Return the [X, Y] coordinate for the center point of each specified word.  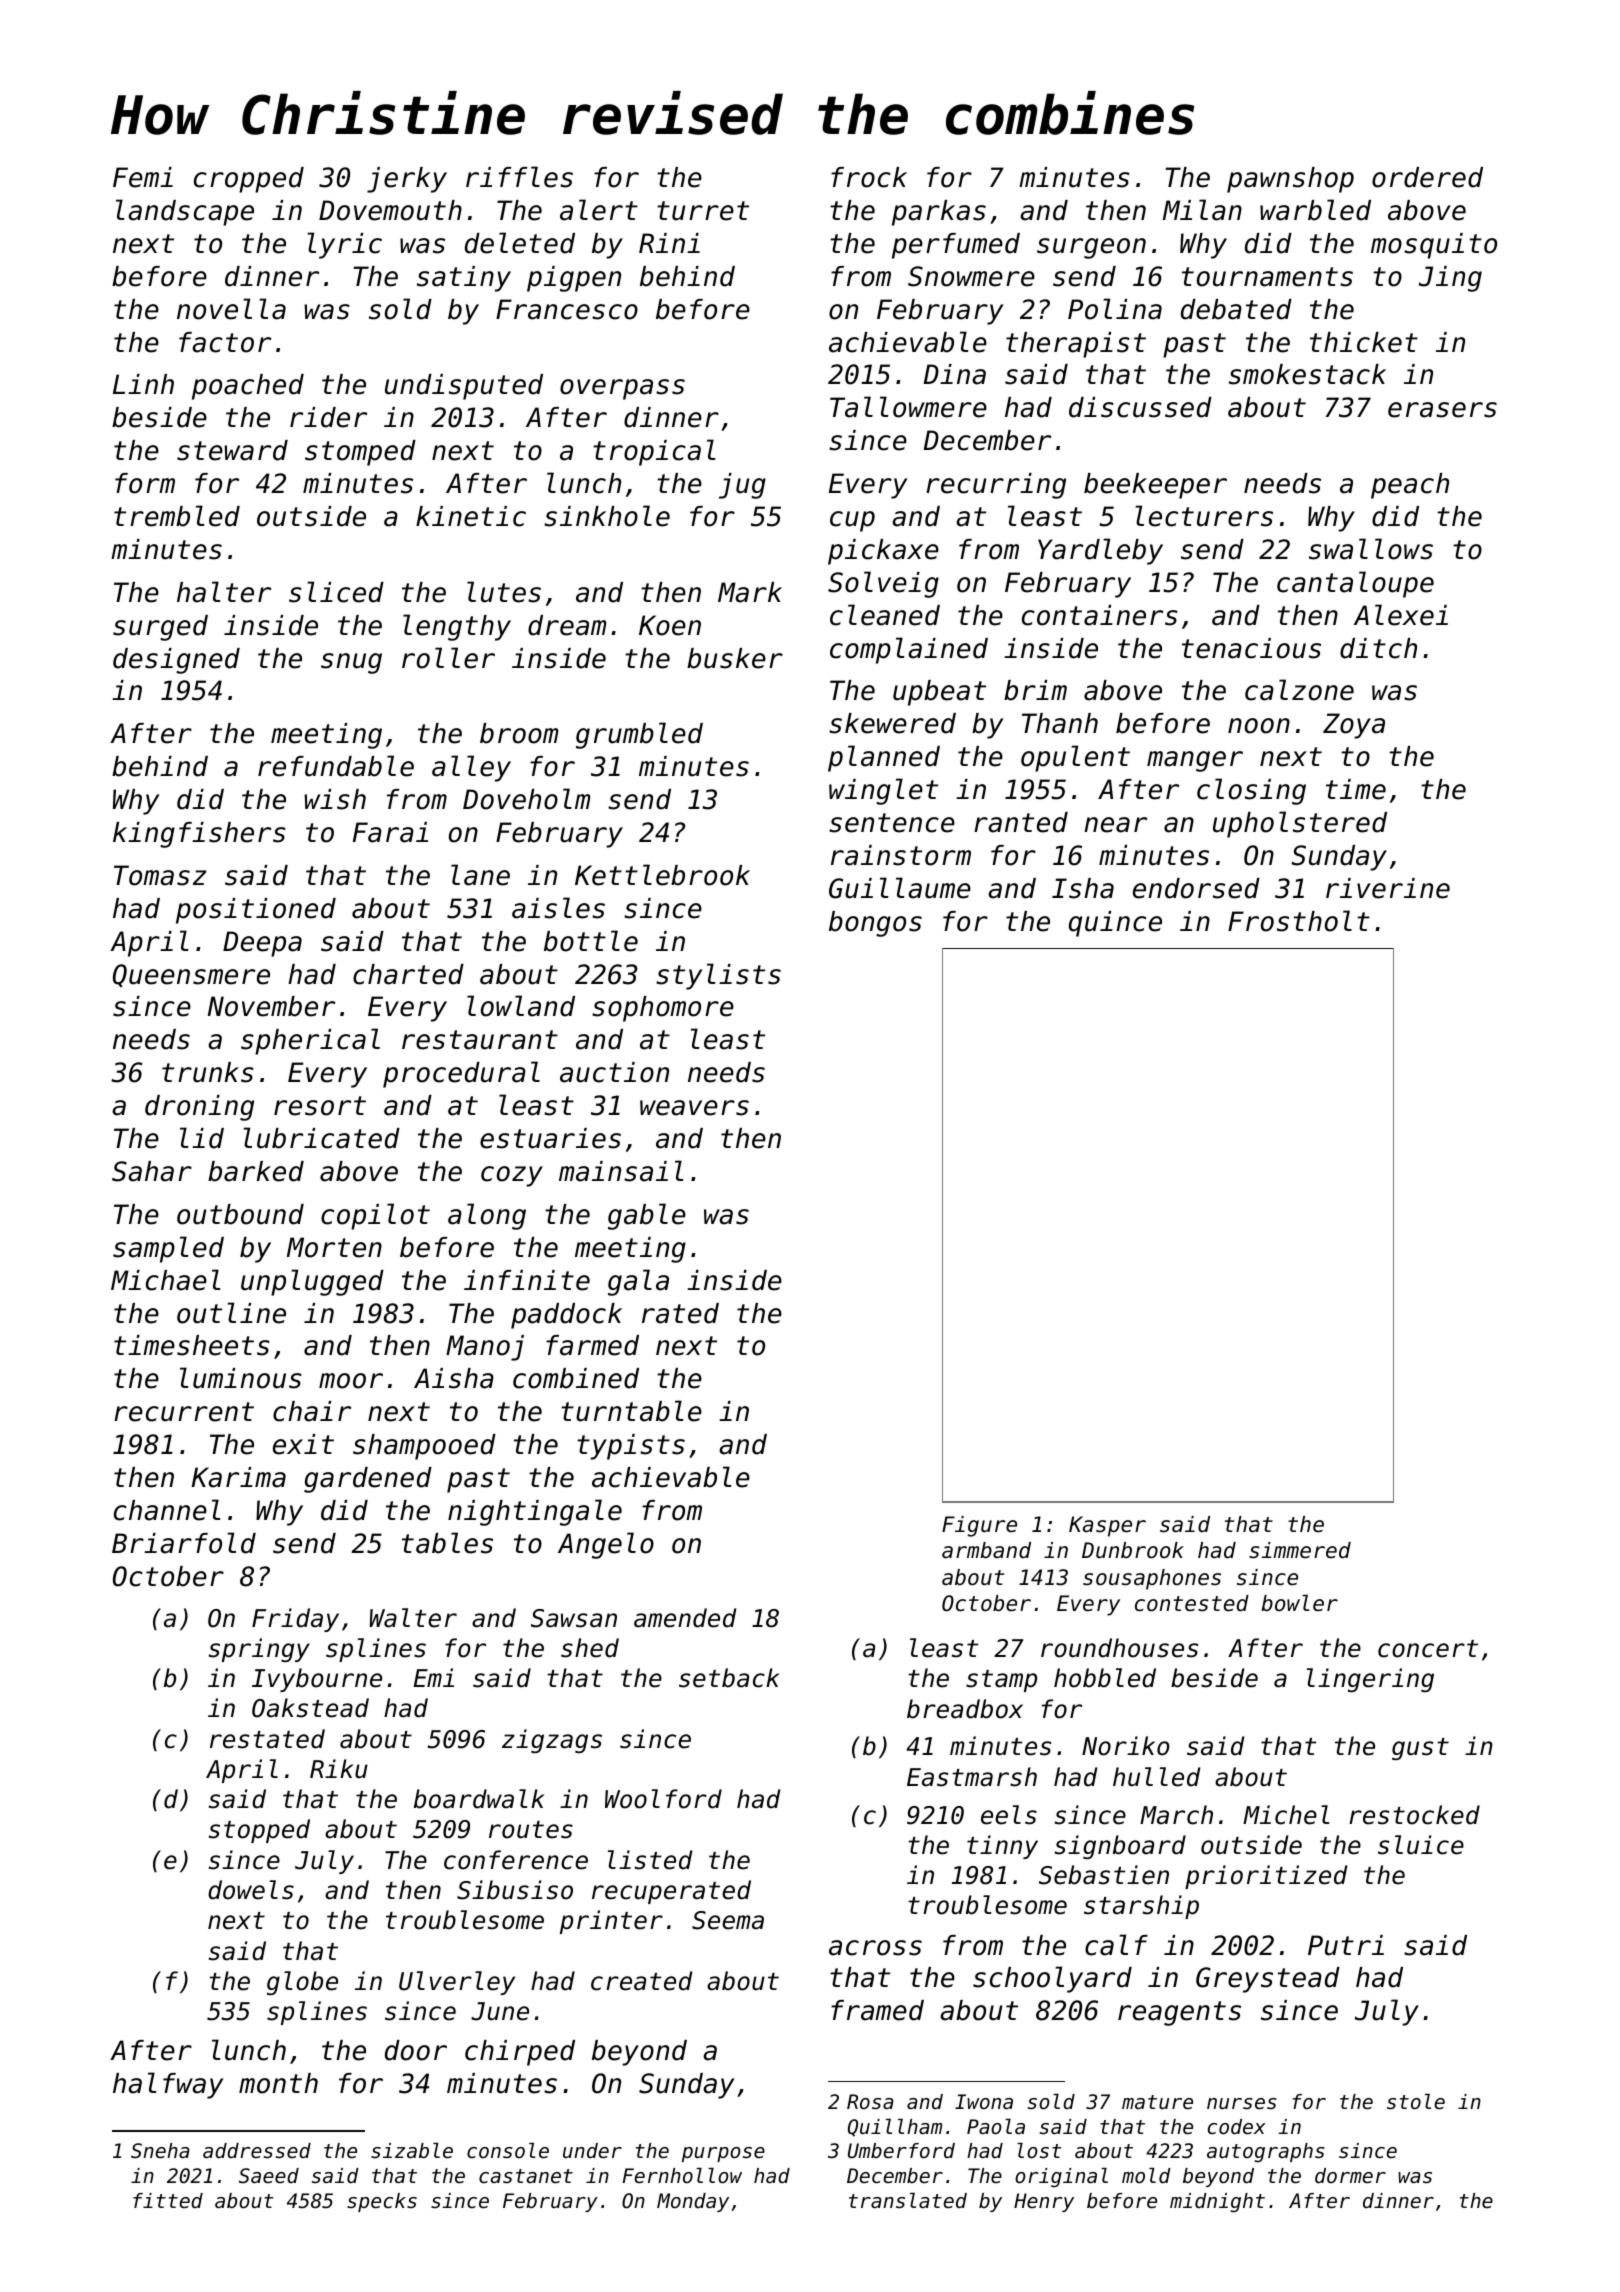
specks [382, 2202]
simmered [1300, 1550]
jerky [407, 180]
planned [884, 758]
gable [647, 1216]
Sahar [152, 1171]
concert [1428, 1649]
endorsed [1196, 888]
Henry [1044, 2202]
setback [729, 1678]
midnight [1217, 2203]
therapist [1076, 345]
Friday [295, 1620]
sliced [336, 592]
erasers [1442, 410]
